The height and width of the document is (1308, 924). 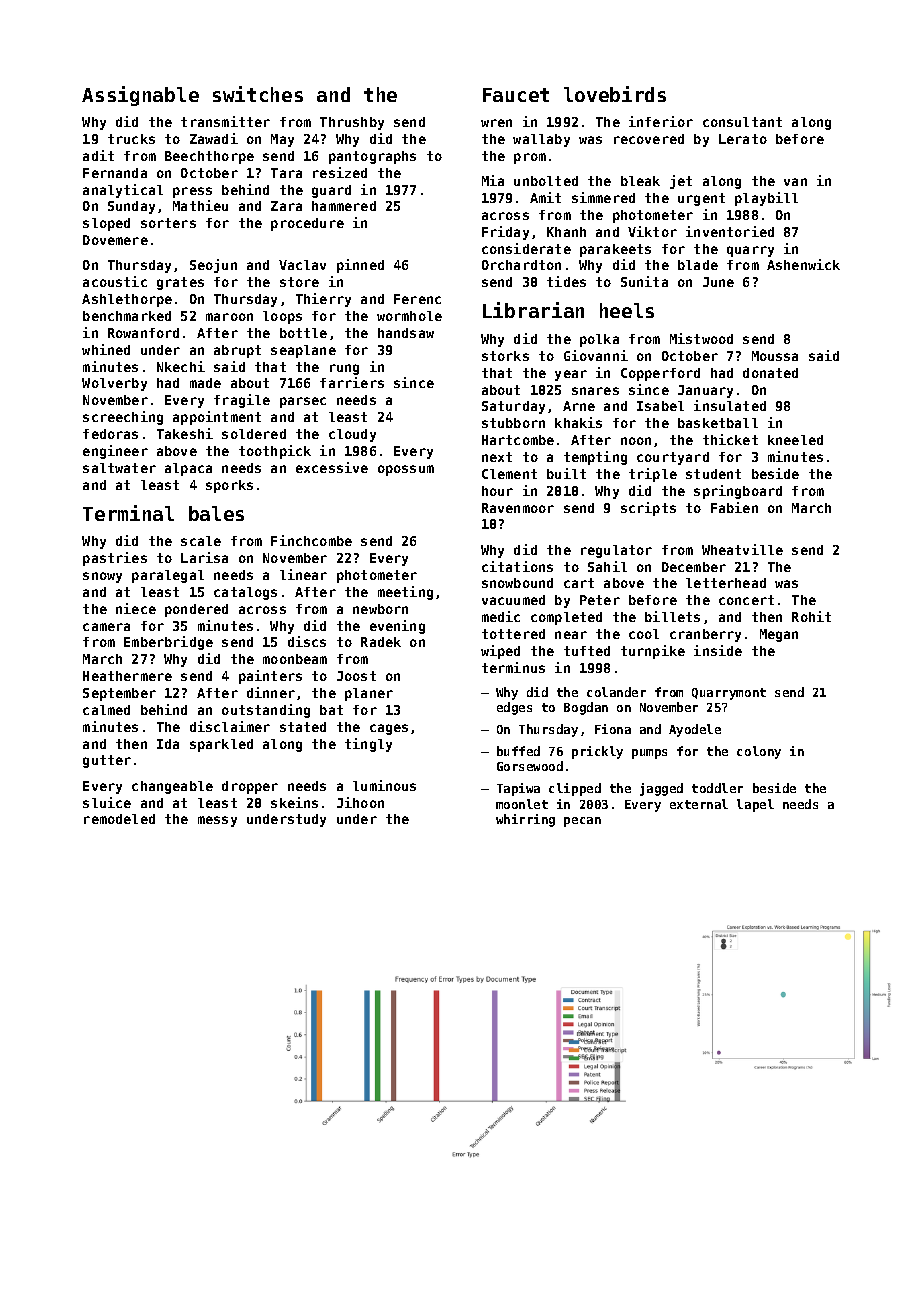 What do you see at coordinates (140, 96) in the document?
I see `Assignable` at bounding box center [140, 96].
